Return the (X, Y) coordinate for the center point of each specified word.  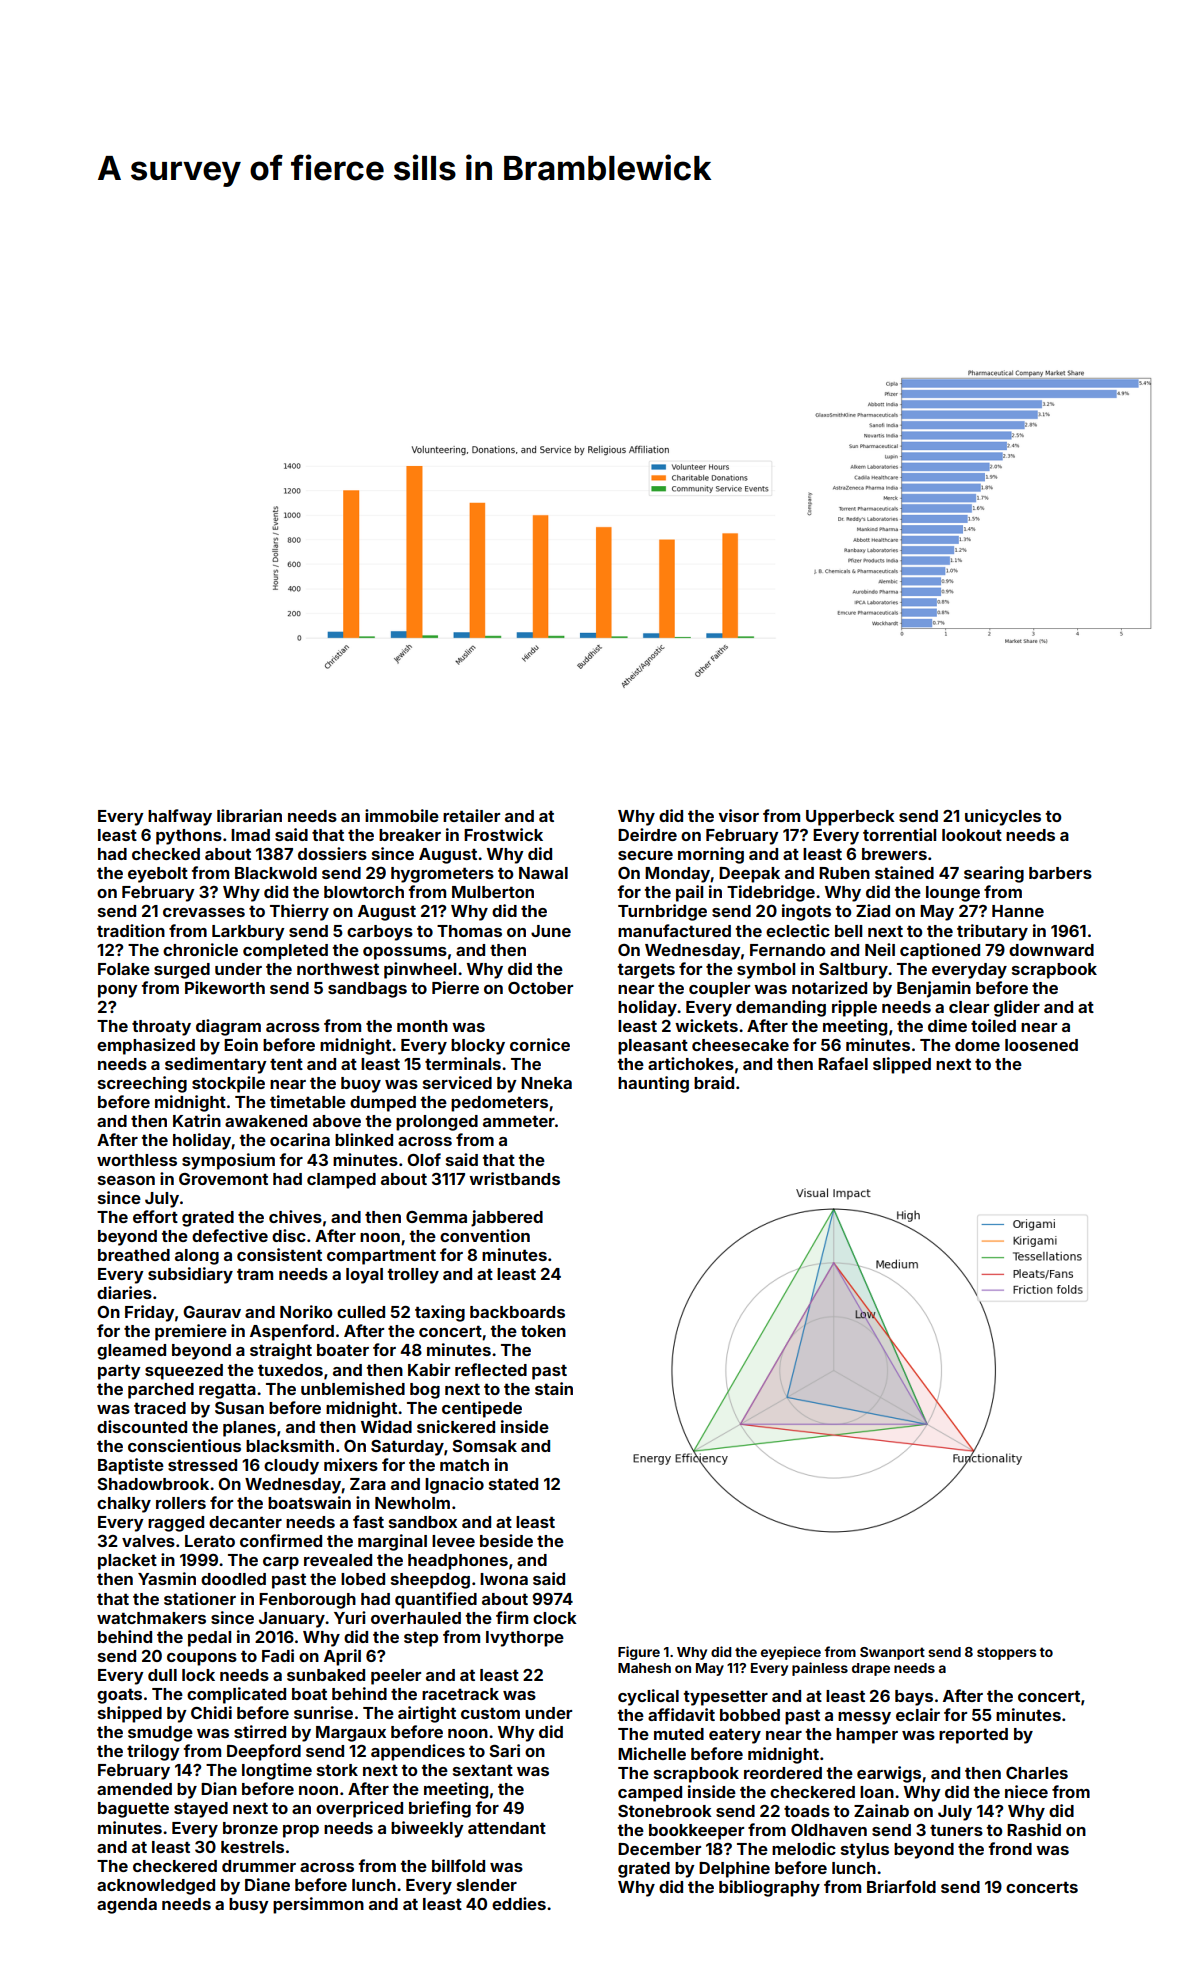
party (119, 1372)
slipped (902, 1065)
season (126, 1180)
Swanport (892, 1653)
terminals (463, 1063)
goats (119, 1696)
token (543, 1331)
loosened (1041, 1045)
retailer (471, 815)
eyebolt (158, 875)
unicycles (1003, 817)
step (421, 1639)
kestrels (252, 1847)
